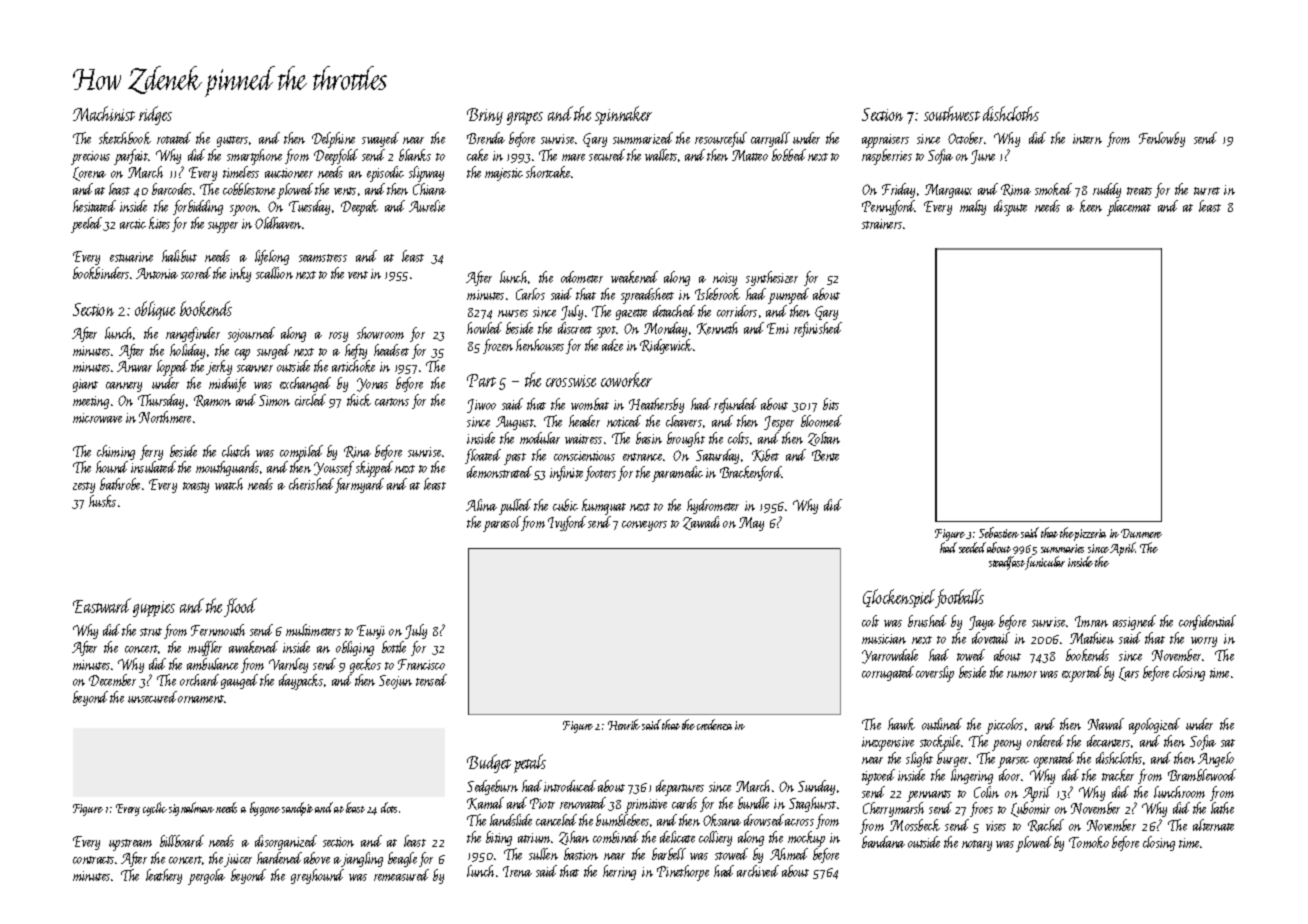 The width and height of the document is (1308, 924). Describe the element at coordinates (394, 647) in the document. I see `bottle` at that location.
